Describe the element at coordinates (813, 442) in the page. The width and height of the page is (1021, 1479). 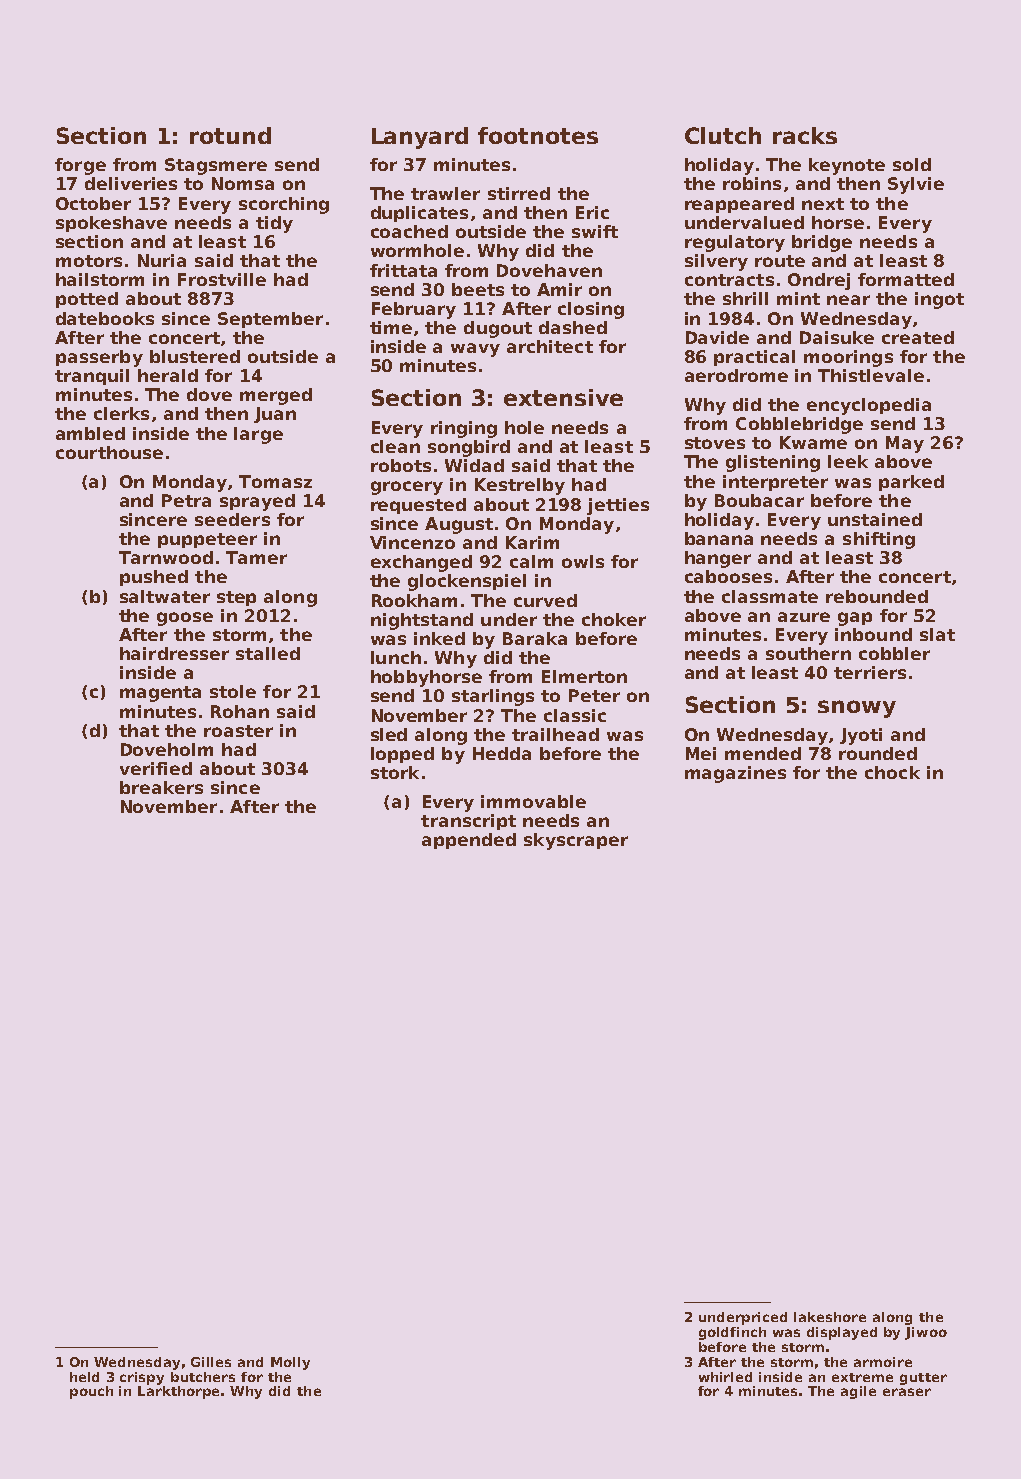
I see `Kwame` at that location.
